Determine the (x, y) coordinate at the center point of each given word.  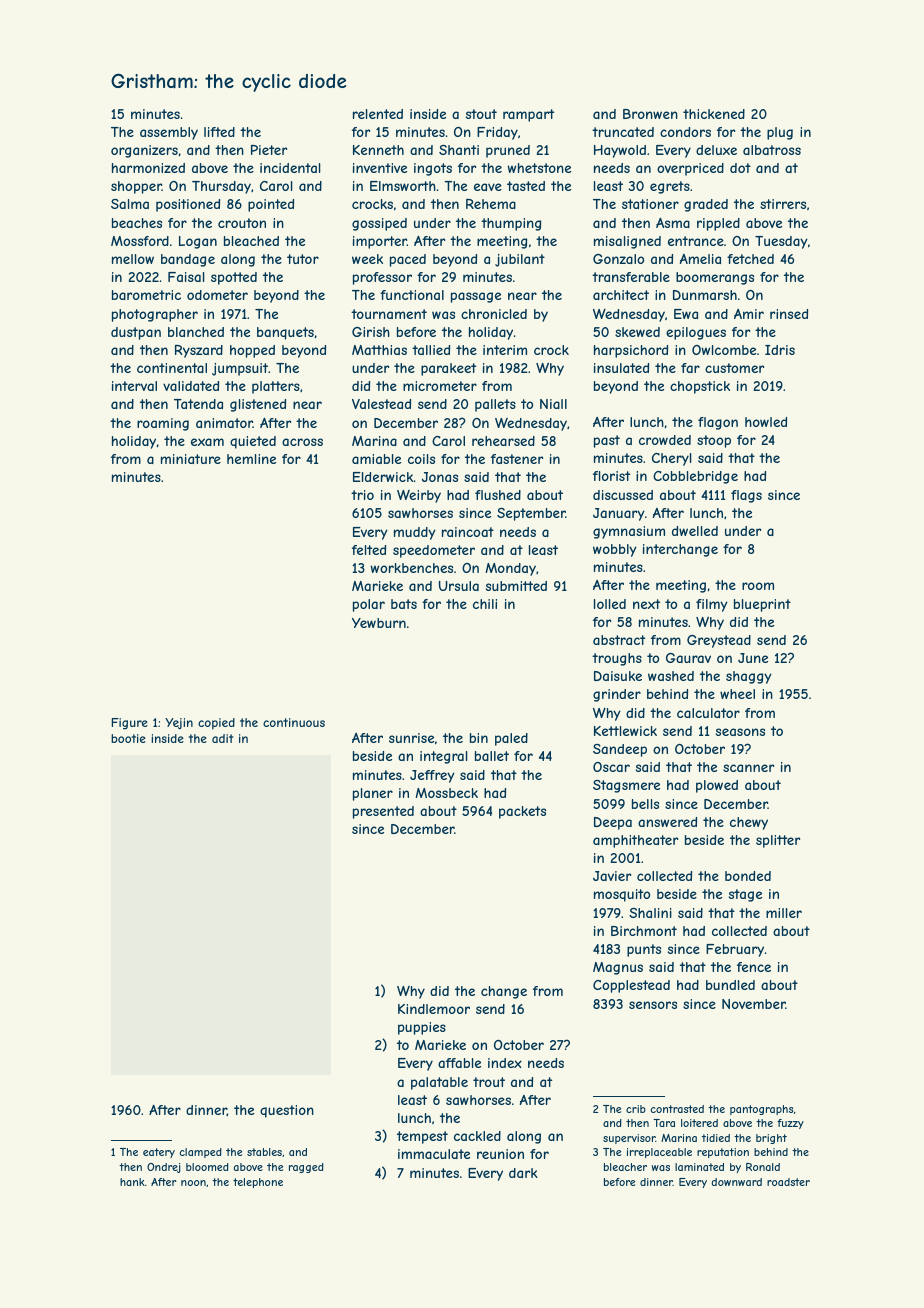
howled (766, 422)
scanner (748, 768)
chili (485, 604)
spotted (234, 278)
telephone (258, 1183)
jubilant (520, 260)
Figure (129, 724)
